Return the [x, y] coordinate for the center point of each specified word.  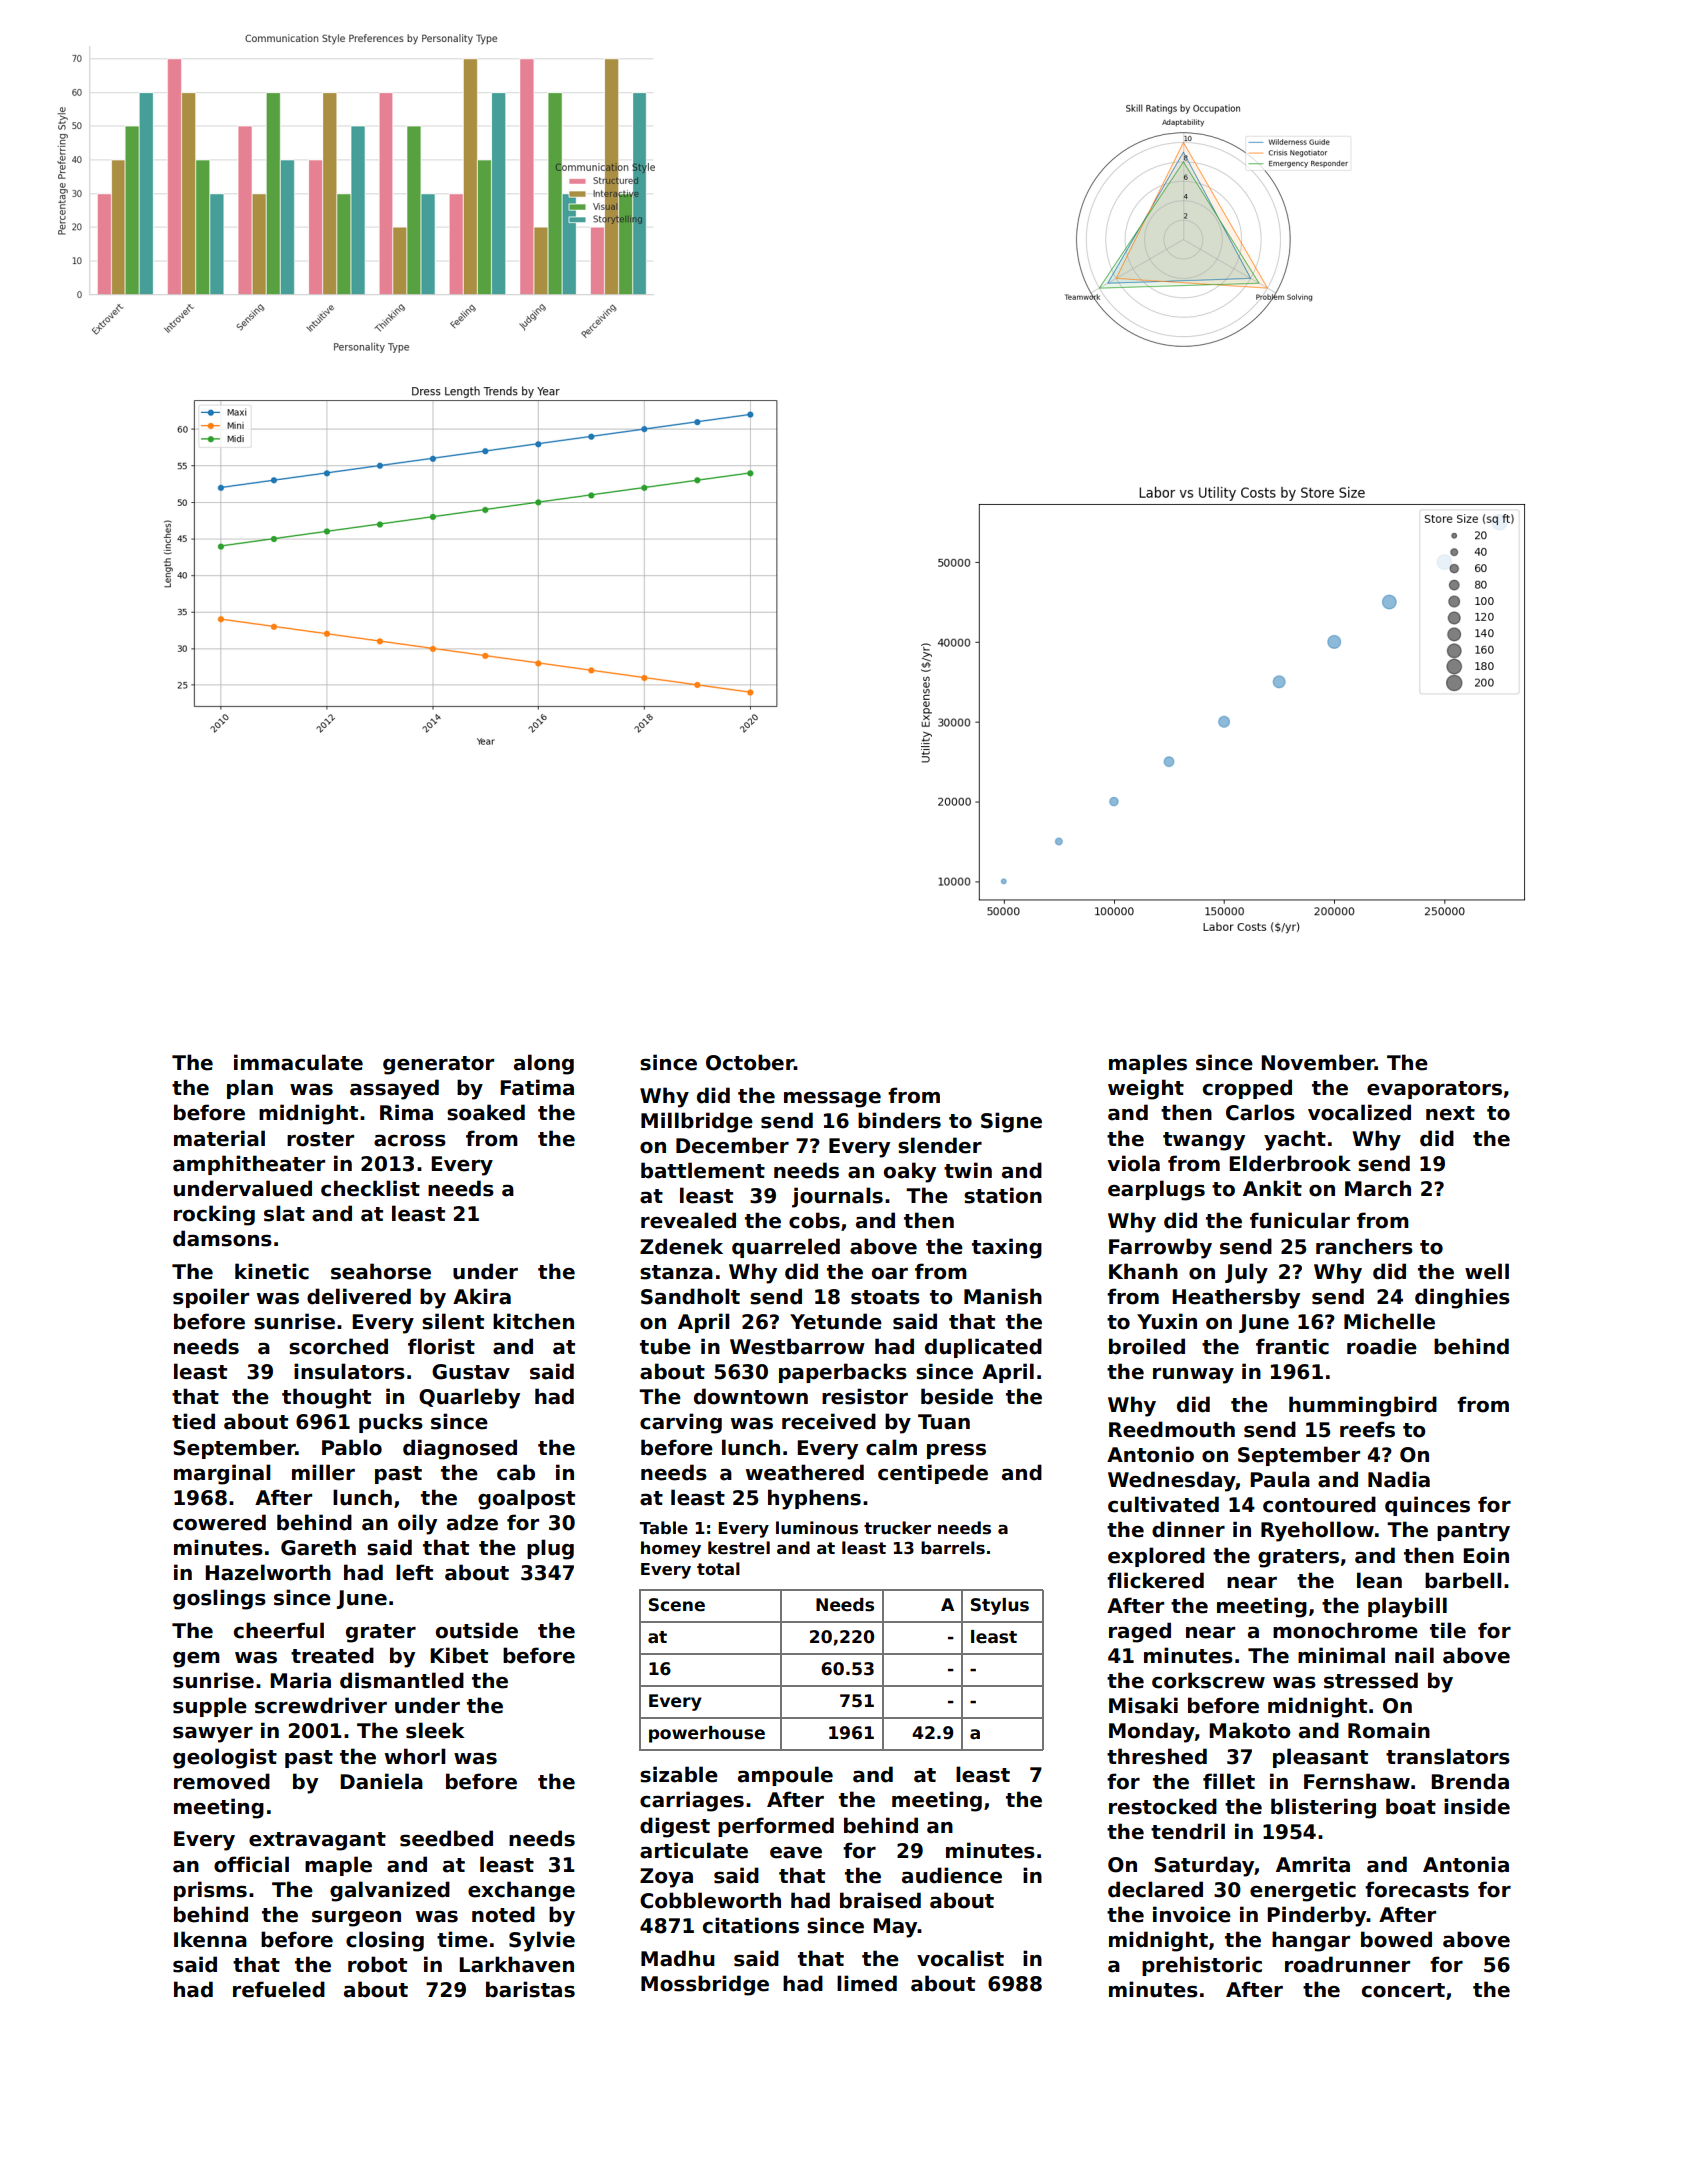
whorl [415, 1756]
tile [1448, 1630]
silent [453, 1321]
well [1487, 1271]
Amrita [1313, 1864]
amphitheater [249, 1165]
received [829, 1421]
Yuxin [1167, 1321]
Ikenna [210, 1939]
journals [837, 1197]
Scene [677, 1605]
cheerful [279, 1630]
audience [952, 1875]
